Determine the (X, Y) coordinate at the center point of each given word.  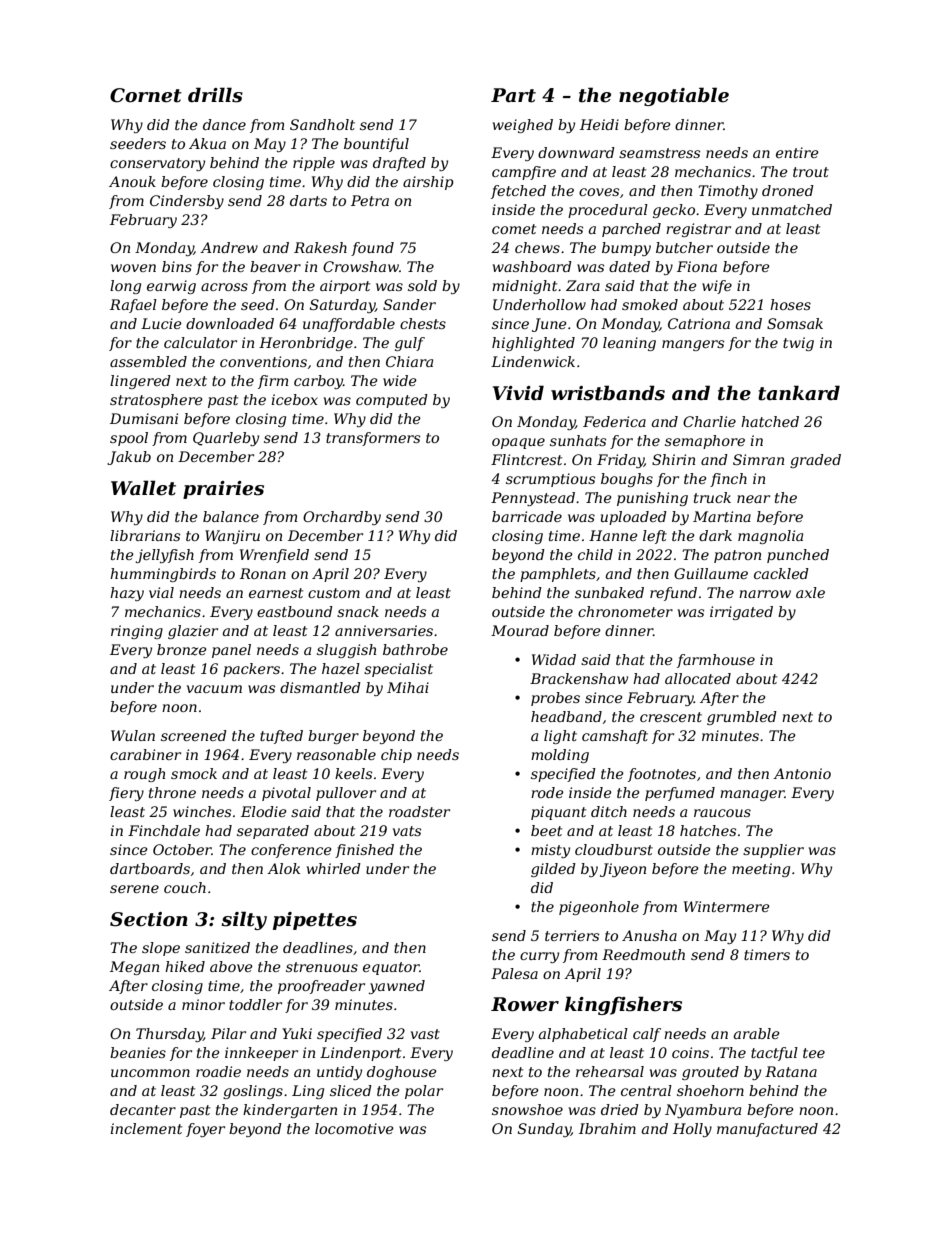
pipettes (315, 921)
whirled (334, 868)
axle (810, 592)
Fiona (697, 266)
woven (133, 268)
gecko (674, 211)
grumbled (742, 718)
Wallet (143, 488)
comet (514, 229)
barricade (527, 516)
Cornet (146, 95)
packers (251, 670)
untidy (339, 1073)
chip (396, 756)
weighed (523, 126)
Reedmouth (643, 954)
